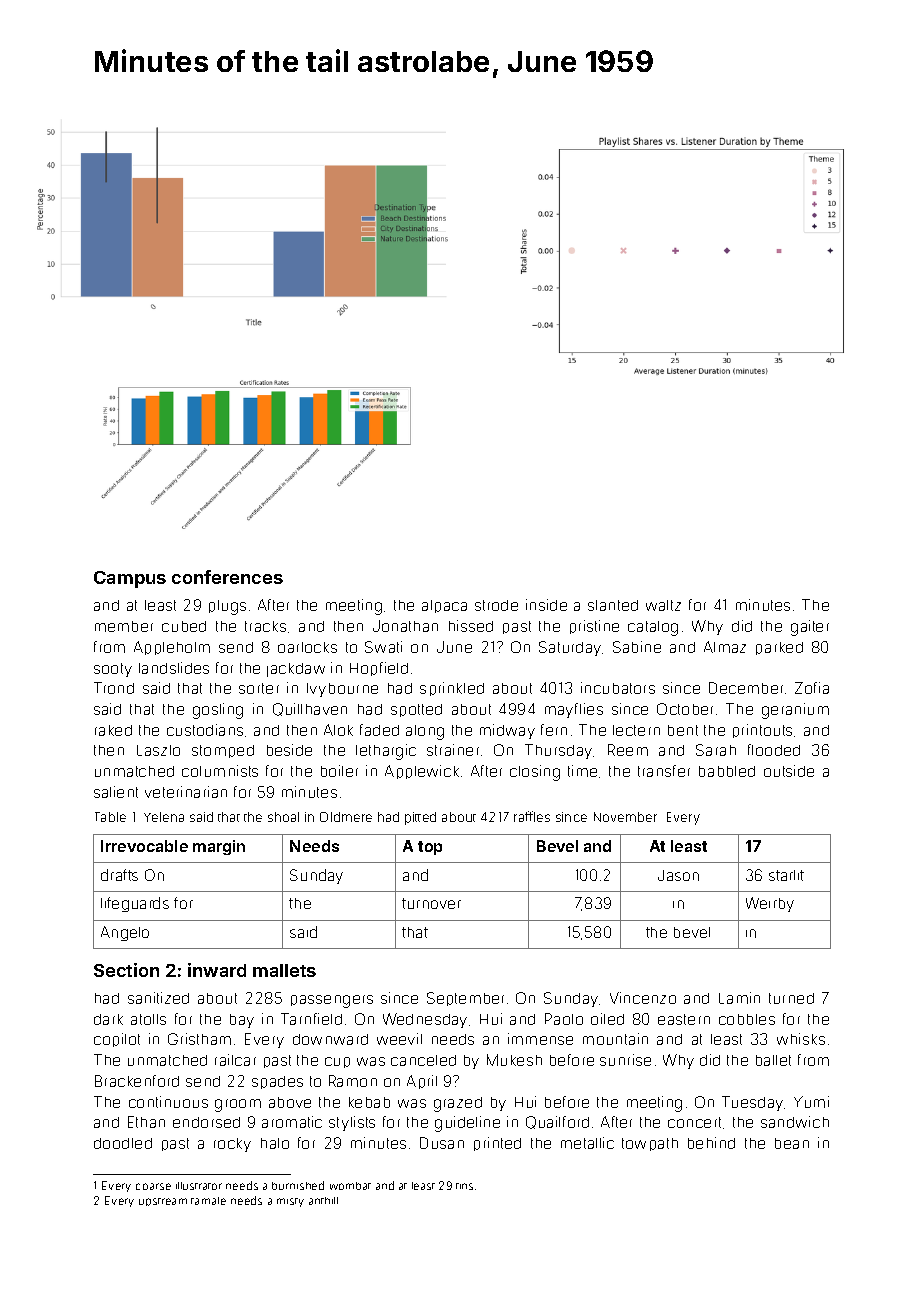  Describe the element at coordinates (739, 998) in the page. I see `Lamin` at that location.
